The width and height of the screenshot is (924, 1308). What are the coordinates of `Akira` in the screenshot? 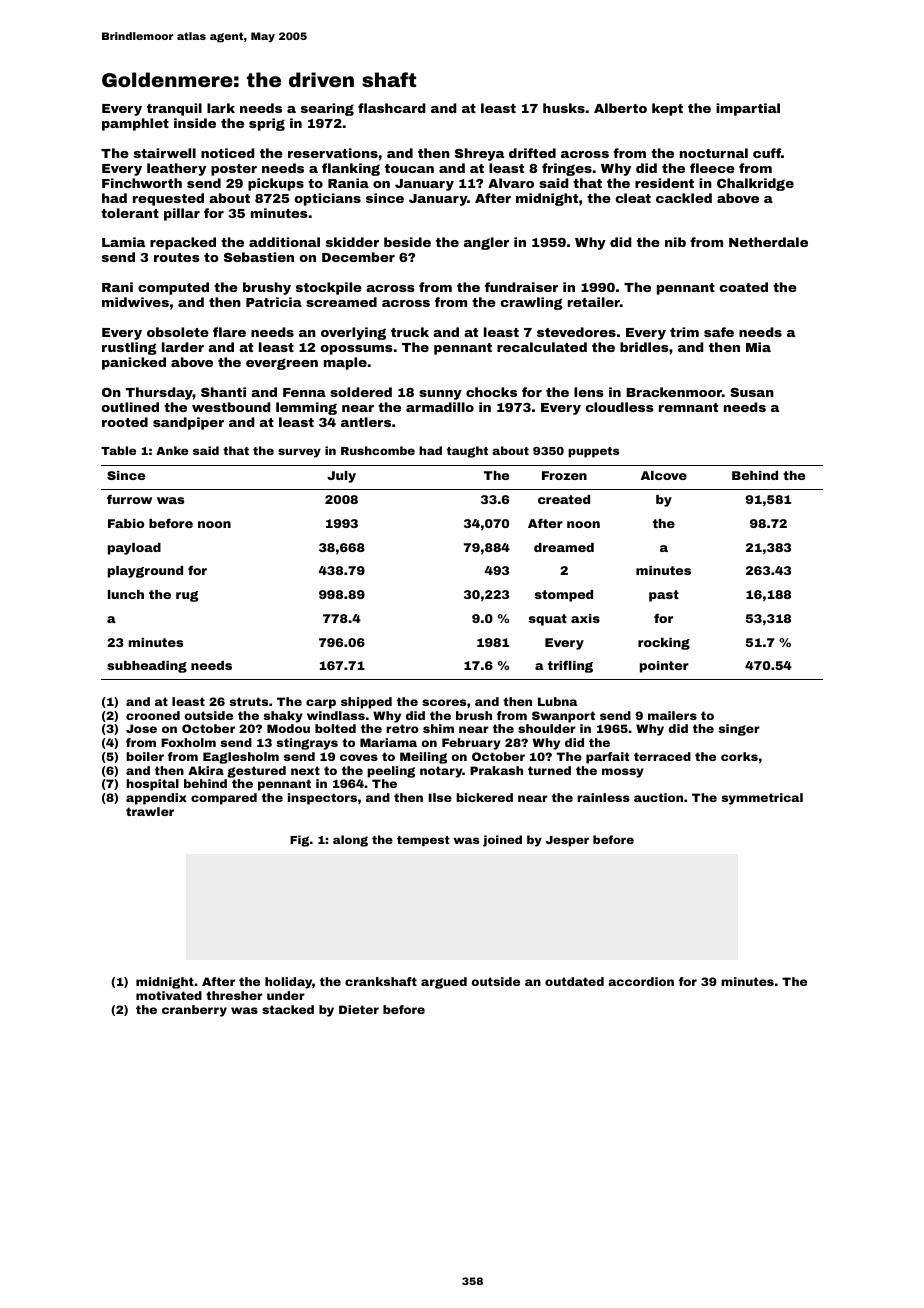 It's located at (206, 770).
